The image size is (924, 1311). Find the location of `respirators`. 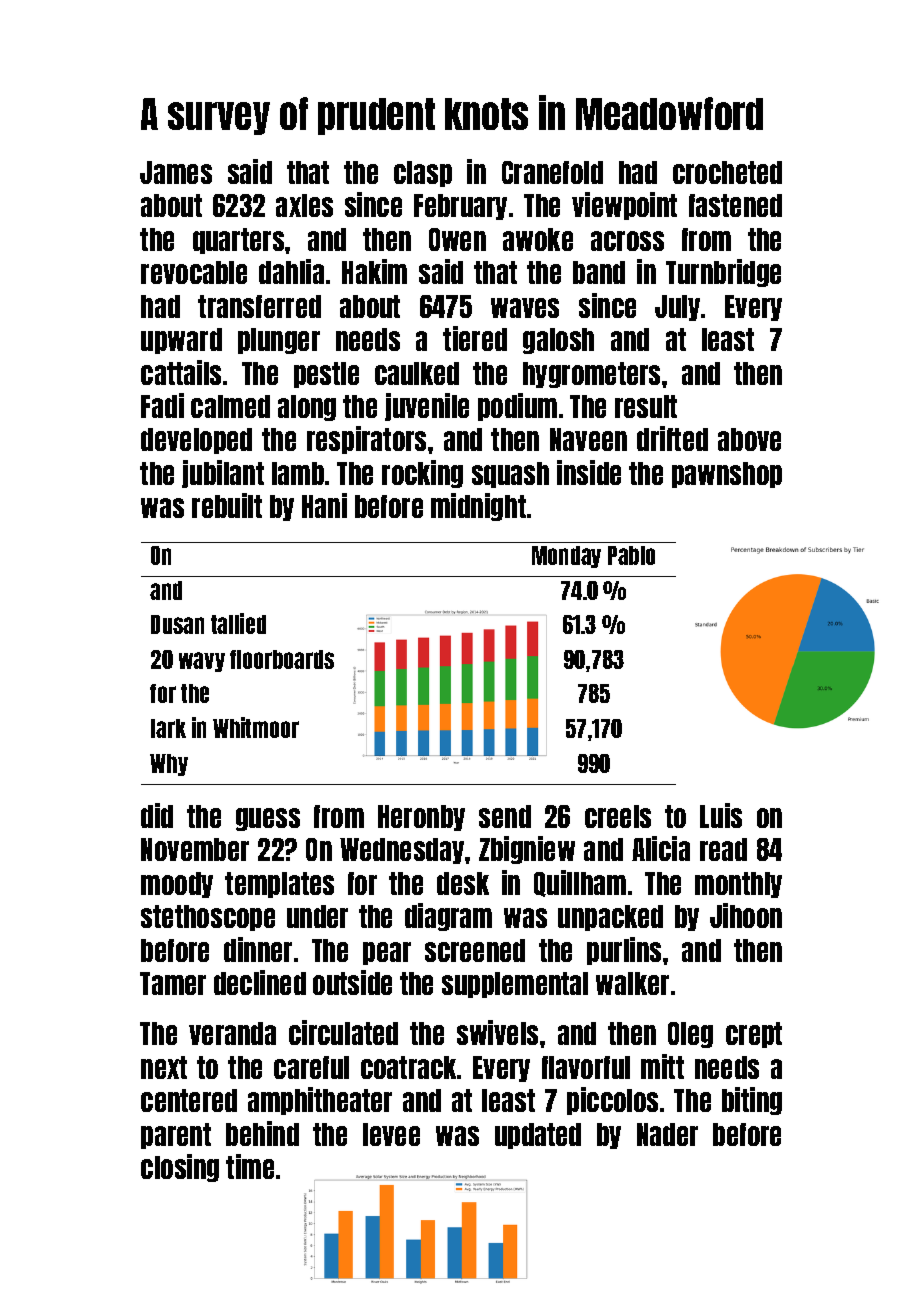

respirators is located at coordinates (366, 440).
